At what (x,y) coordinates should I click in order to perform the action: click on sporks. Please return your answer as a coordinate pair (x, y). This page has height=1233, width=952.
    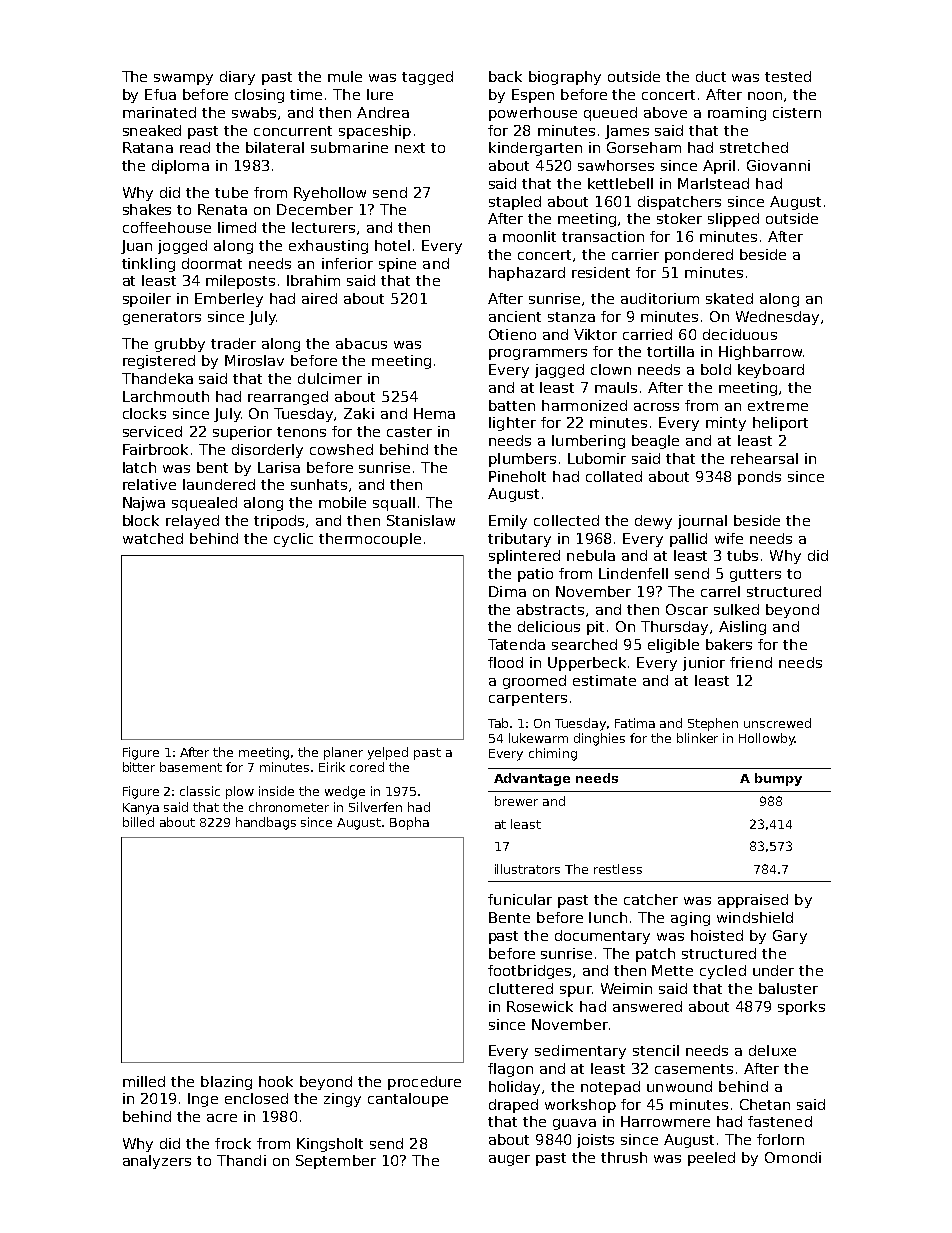
    Looking at the image, I should click on (801, 1008).
